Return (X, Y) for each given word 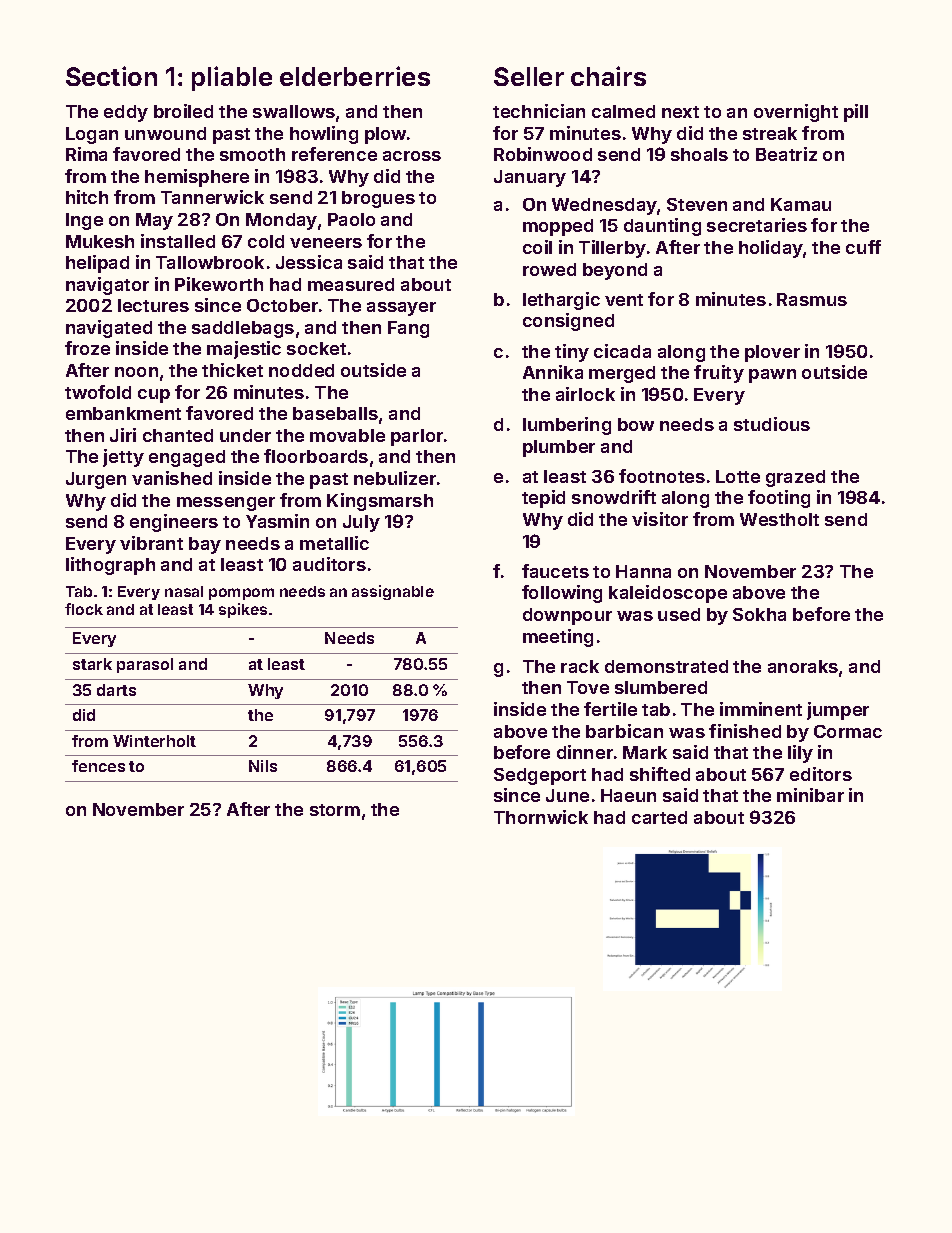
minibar (810, 795)
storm (335, 810)
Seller (529, 76)
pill (856, 113)
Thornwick (541, 817)
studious (772, 424)
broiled (183, 111)
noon (136, 372)
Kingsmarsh (380, 502)
